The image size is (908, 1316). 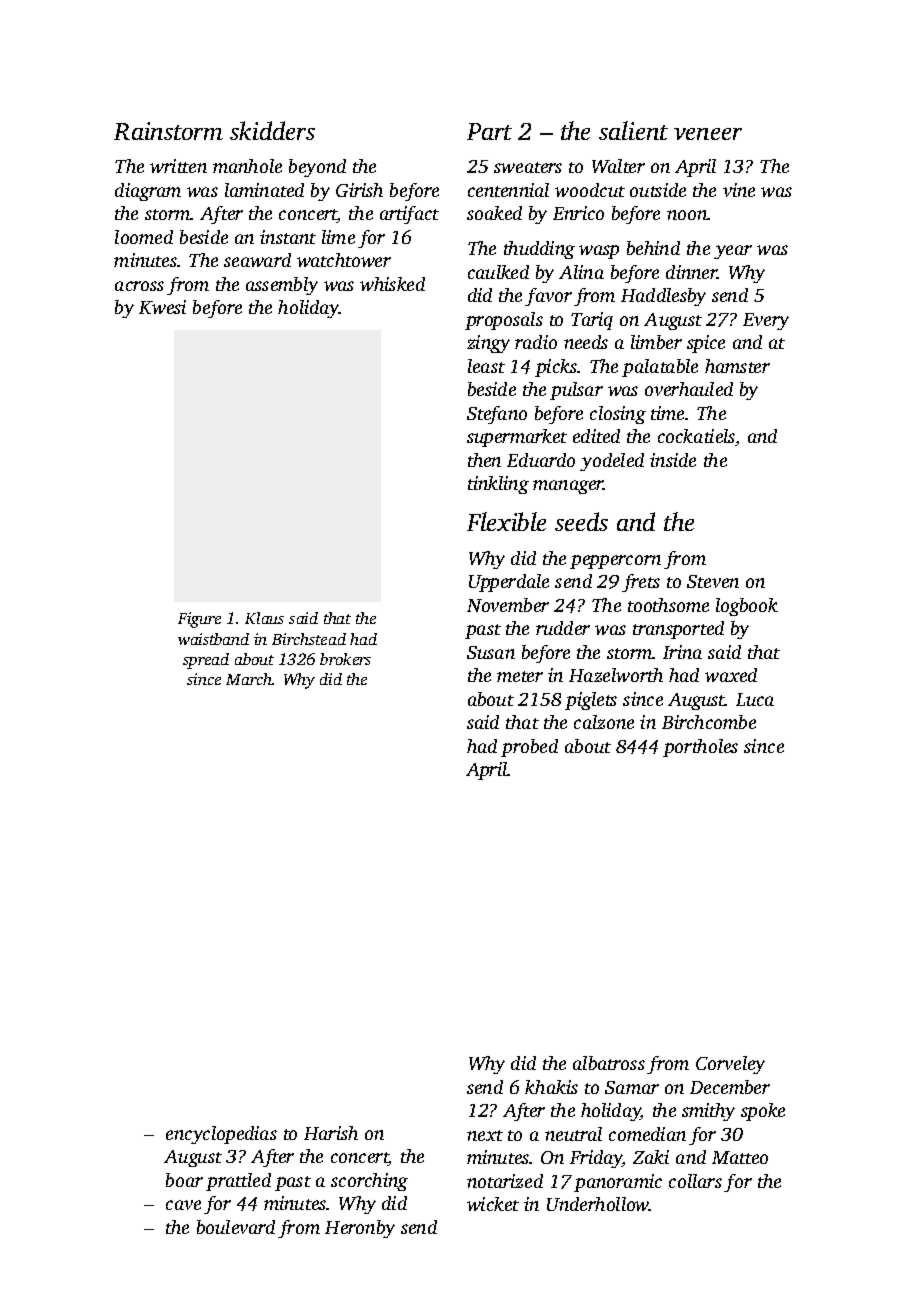 I want to click on hamster, so click(x=737, y=366).
